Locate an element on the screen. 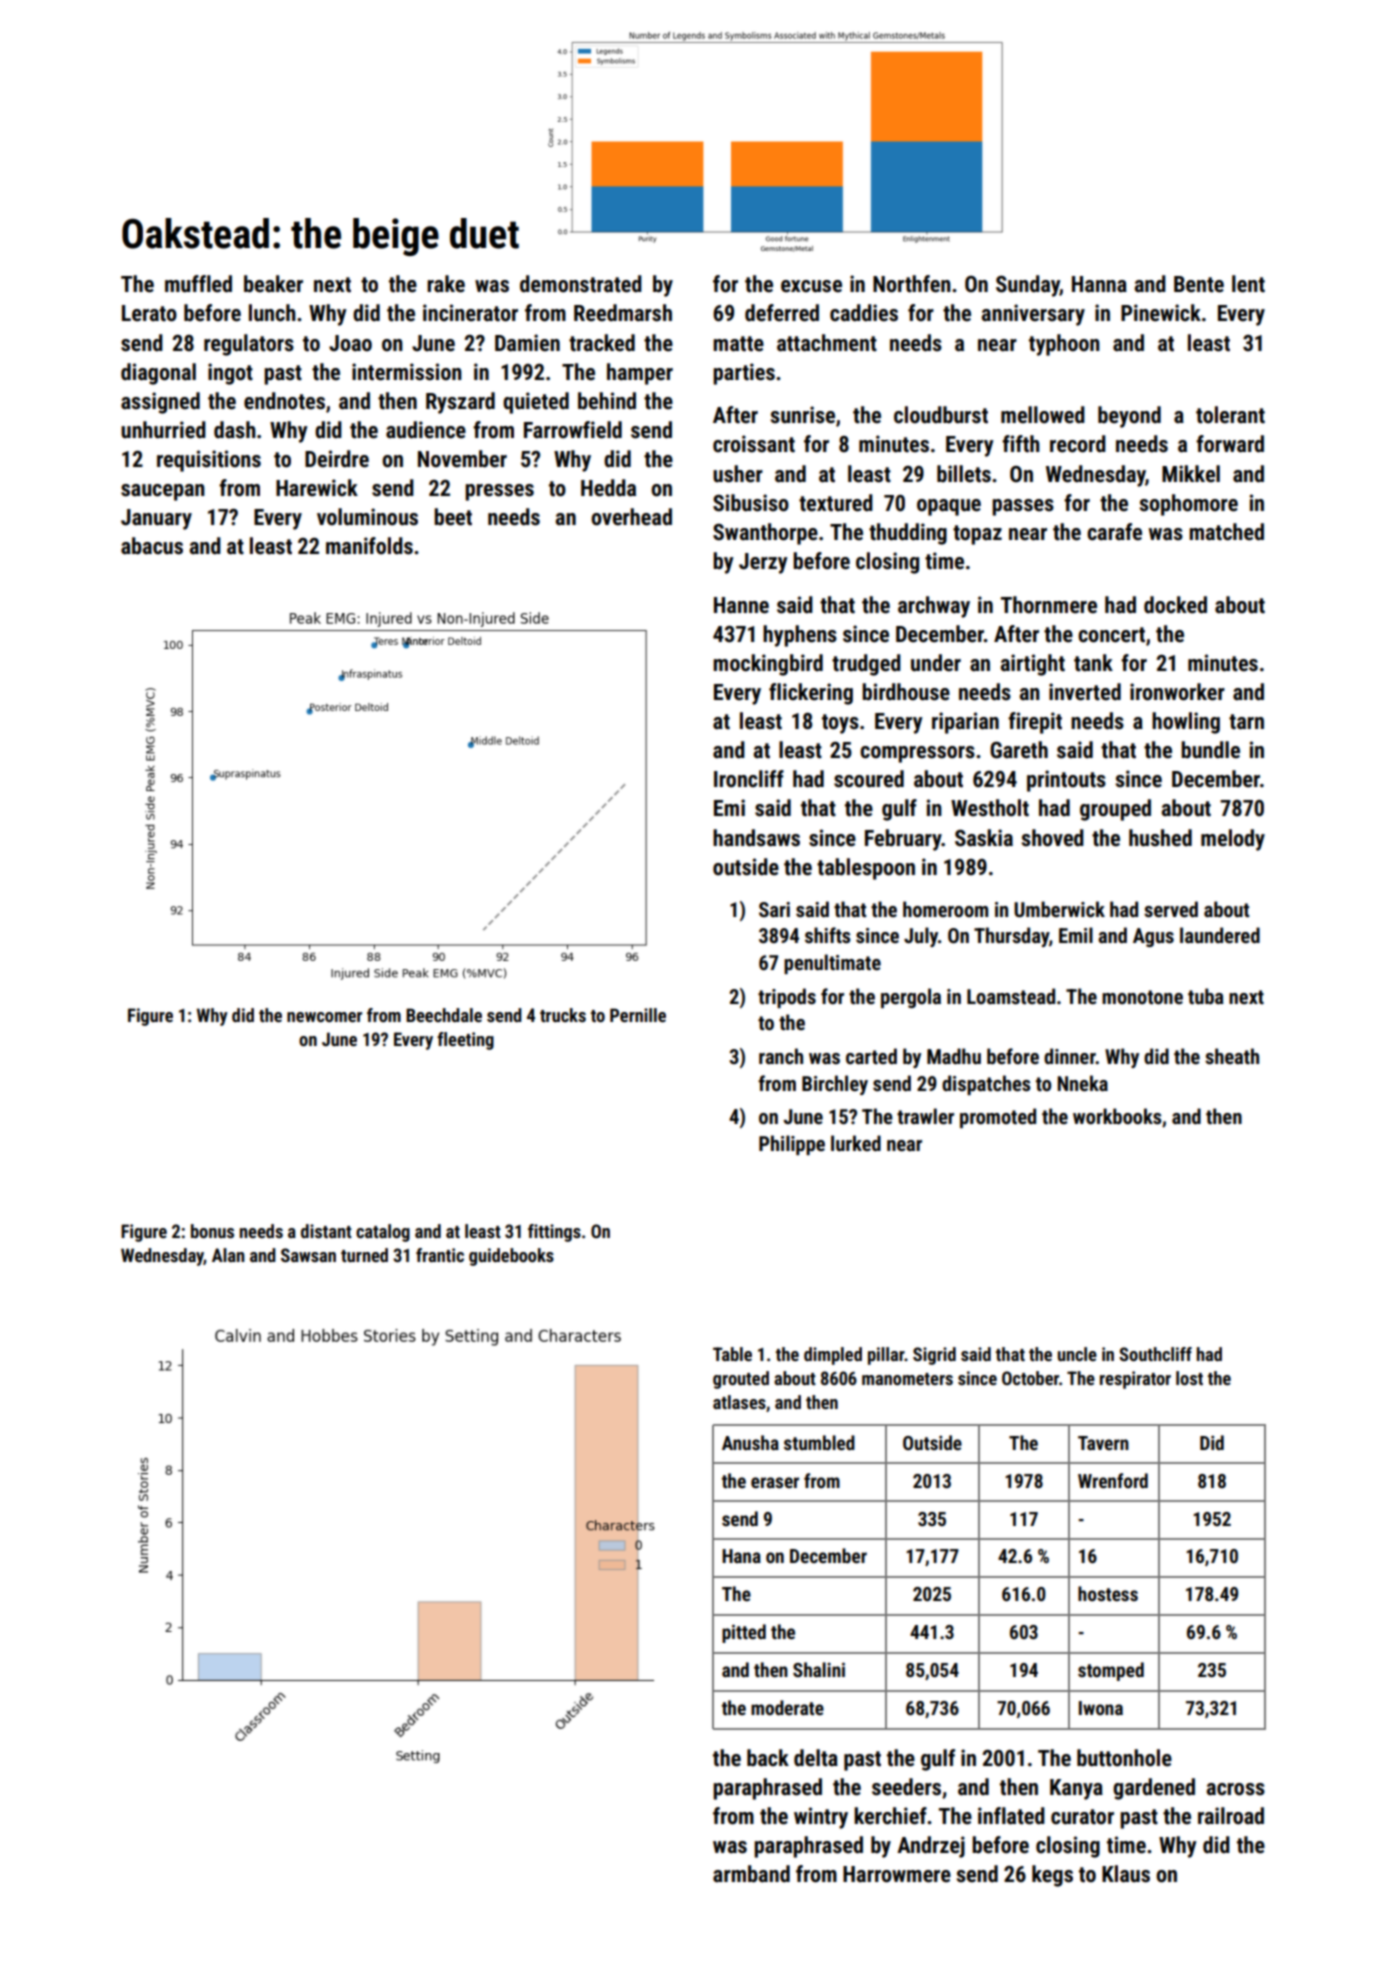 The height and width of the screenshot is (1969, 1386). grouted is located at coordinates (741, 1380).
